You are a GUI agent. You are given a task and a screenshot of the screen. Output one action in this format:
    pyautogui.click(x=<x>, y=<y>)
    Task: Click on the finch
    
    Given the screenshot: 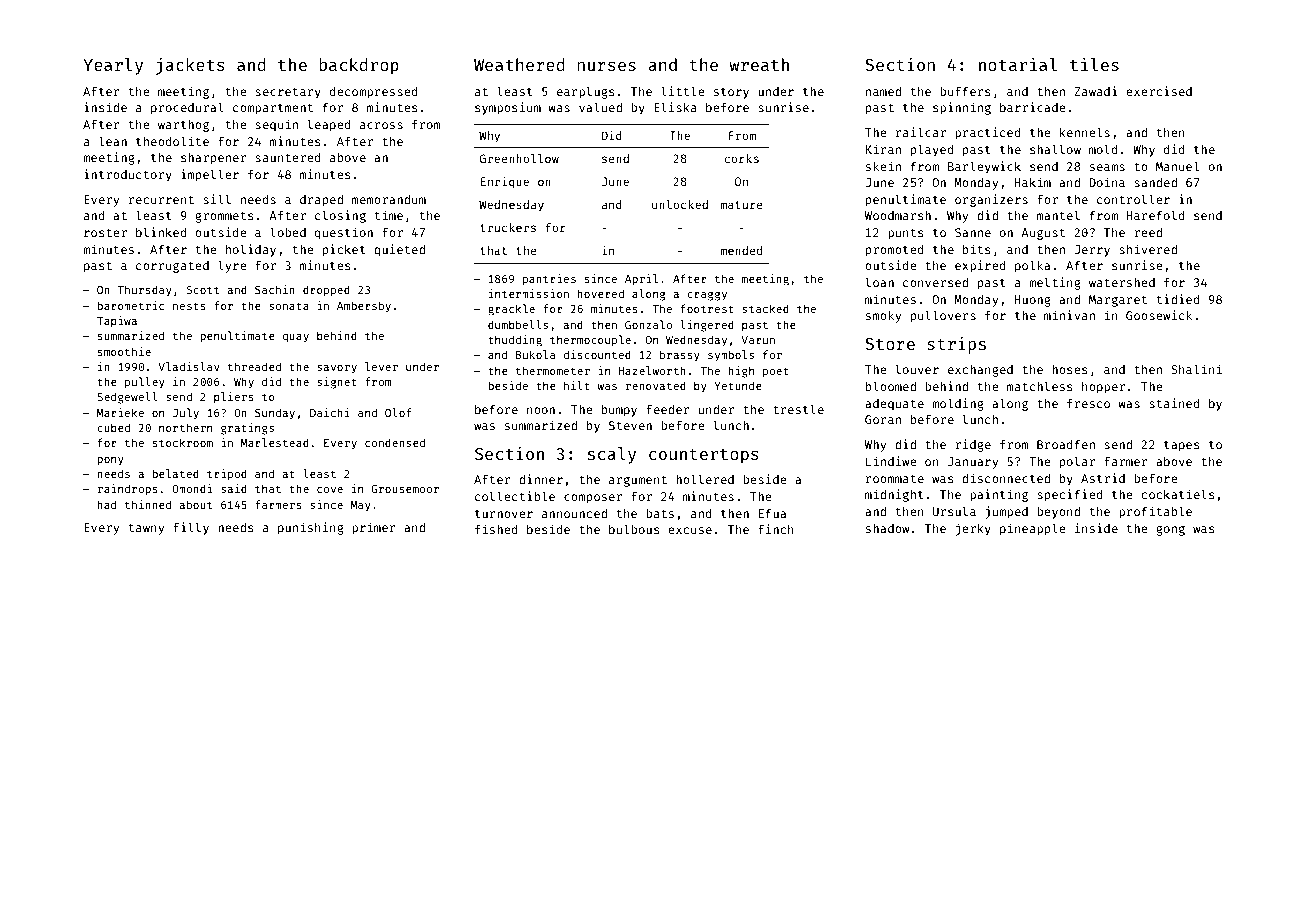 What is the action you would take?
    pyautogui.click(x=776, y=529)
